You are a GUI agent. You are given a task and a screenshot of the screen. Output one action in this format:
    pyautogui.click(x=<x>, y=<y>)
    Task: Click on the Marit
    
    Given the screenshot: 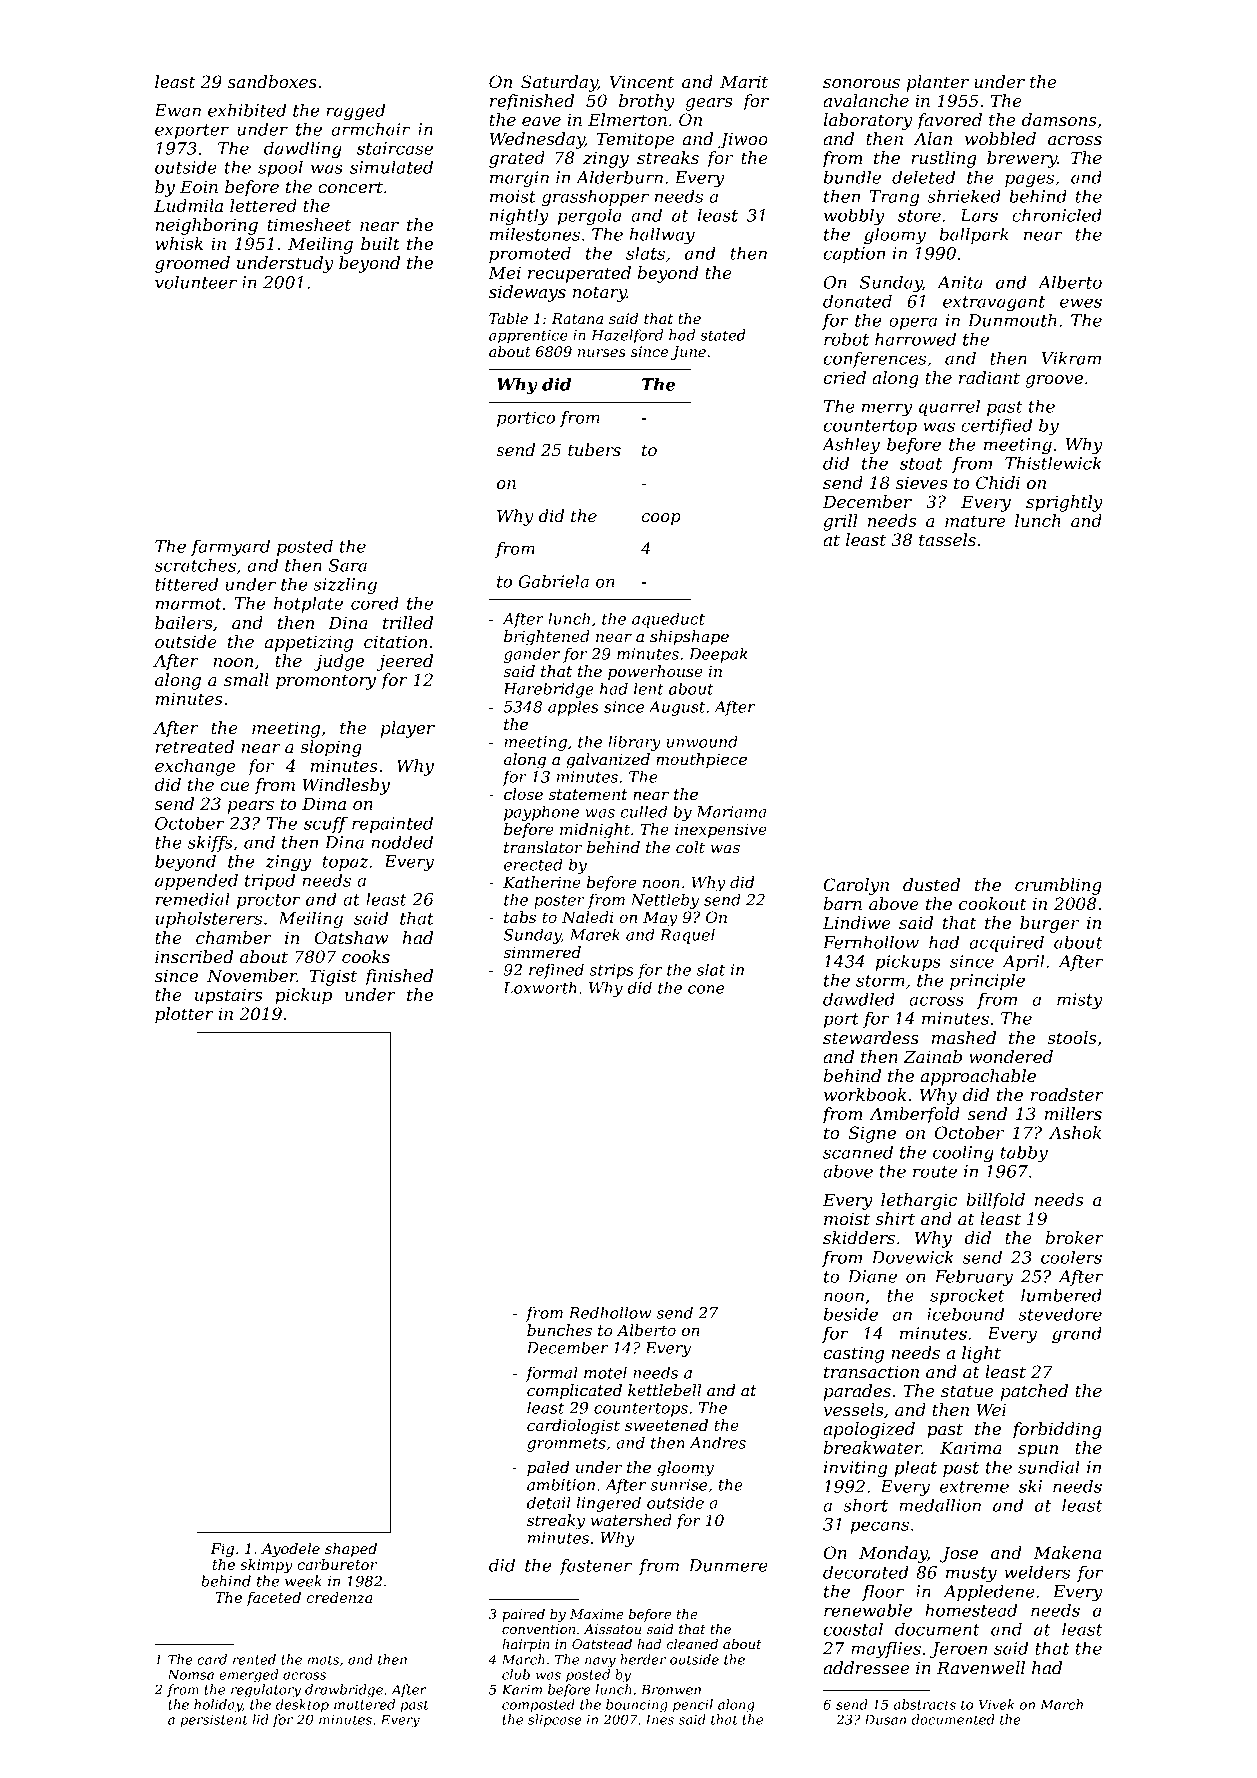 What is the action you would take?
    pyautogui.click(x=744, y=81)
